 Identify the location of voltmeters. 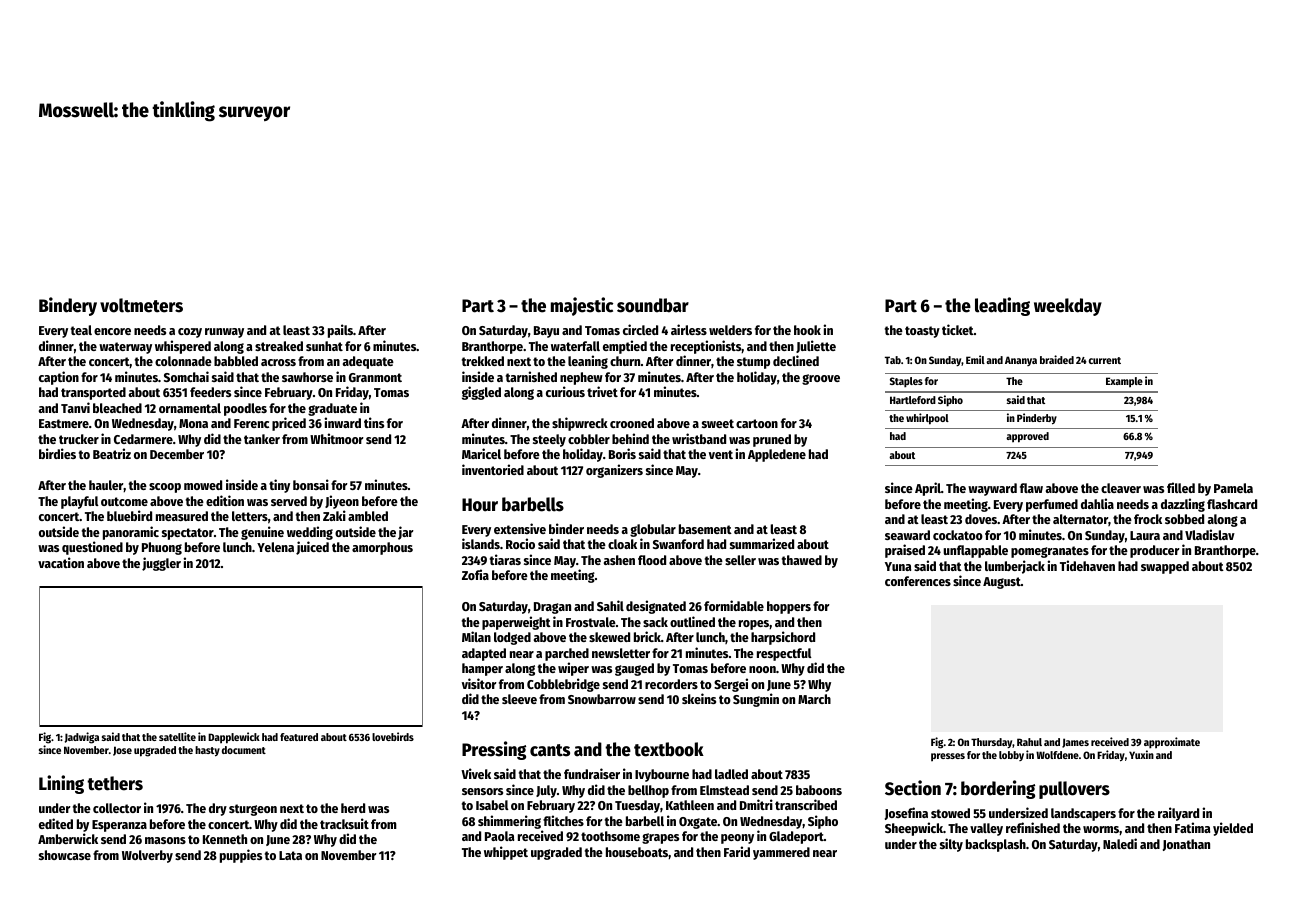
(141, 305).
